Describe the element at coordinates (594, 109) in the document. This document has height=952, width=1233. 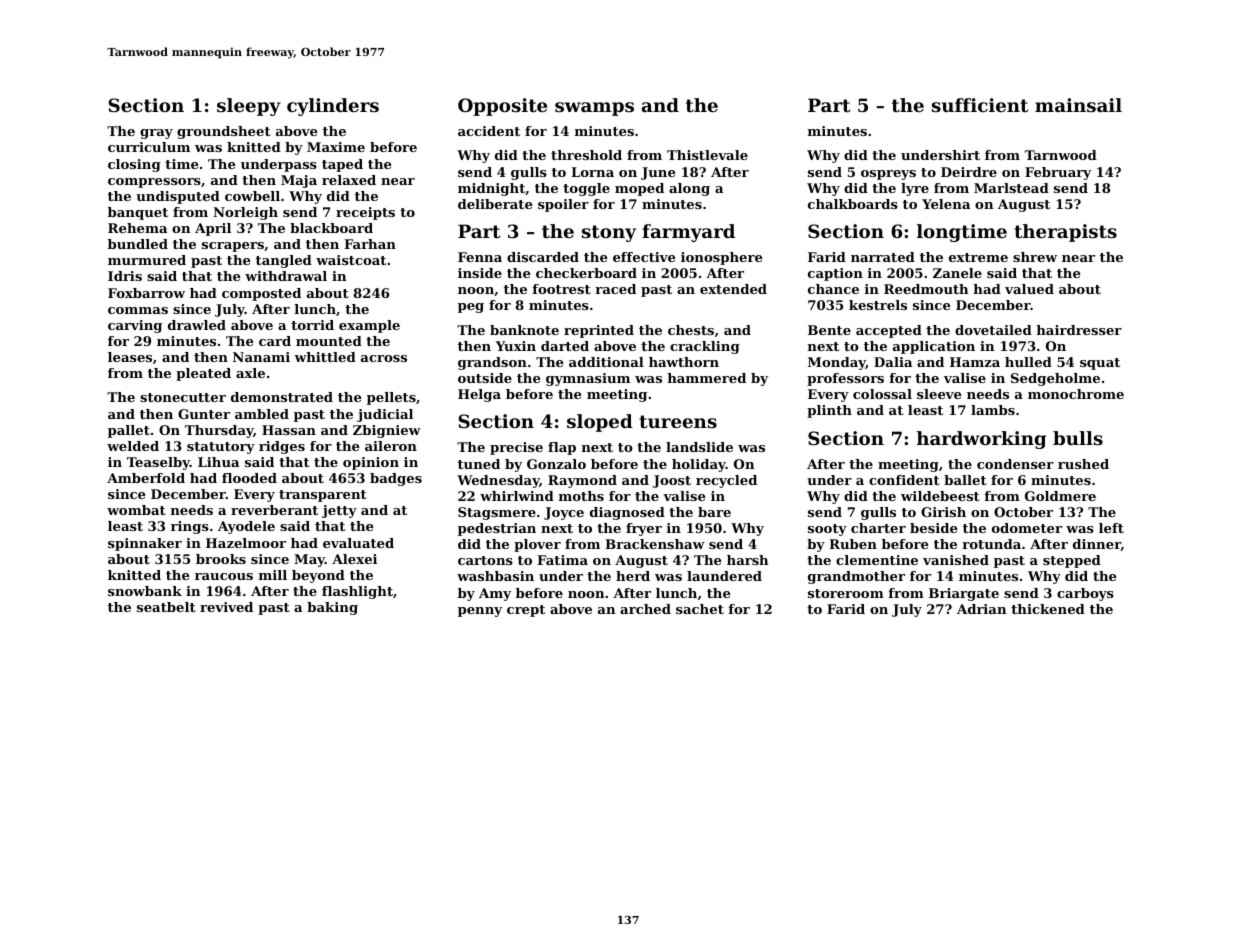
I see `swamps` at that location.
